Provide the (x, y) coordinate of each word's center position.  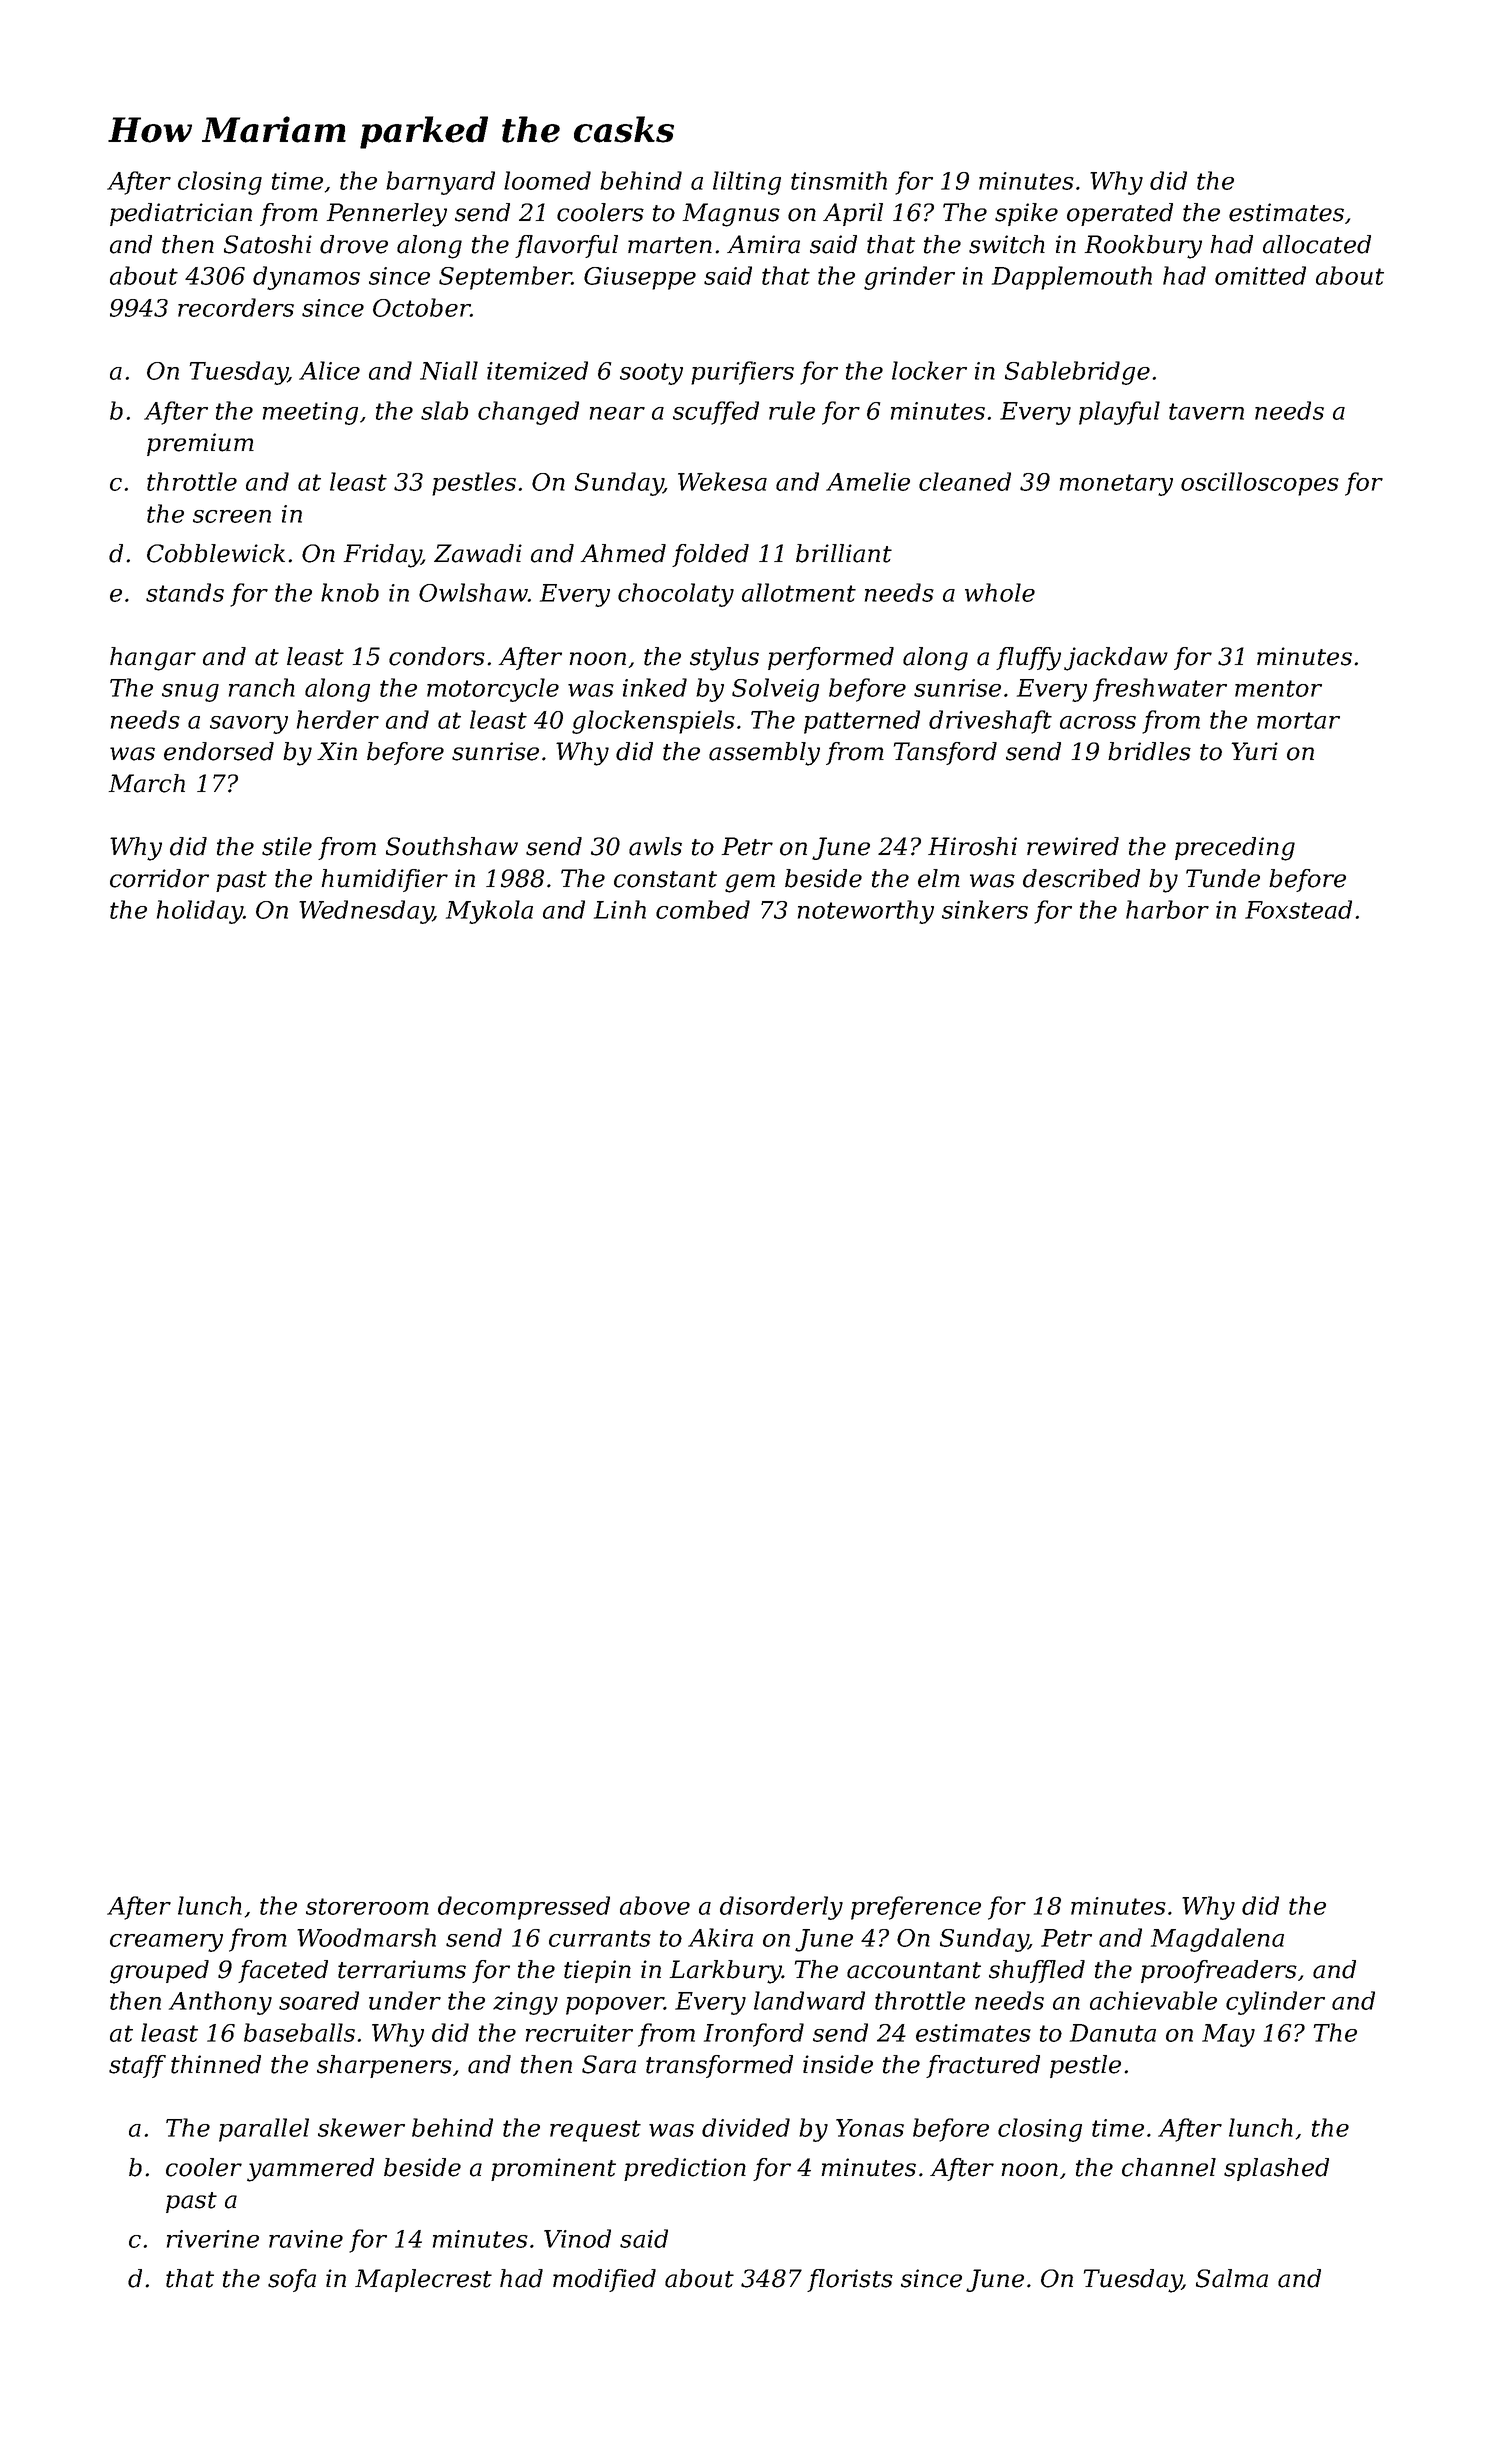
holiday (200, 912)
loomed (547, 180)
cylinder (1275, 2003)
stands (185, 592)
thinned (216, 2064)
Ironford (754, 2035)
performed (831, 658)
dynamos (306, 278)
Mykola (489, 912)
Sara (609, 2064)
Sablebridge (1077, 373)
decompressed (524, 1908)
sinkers (985, 909)
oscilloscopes (1260, 484)
